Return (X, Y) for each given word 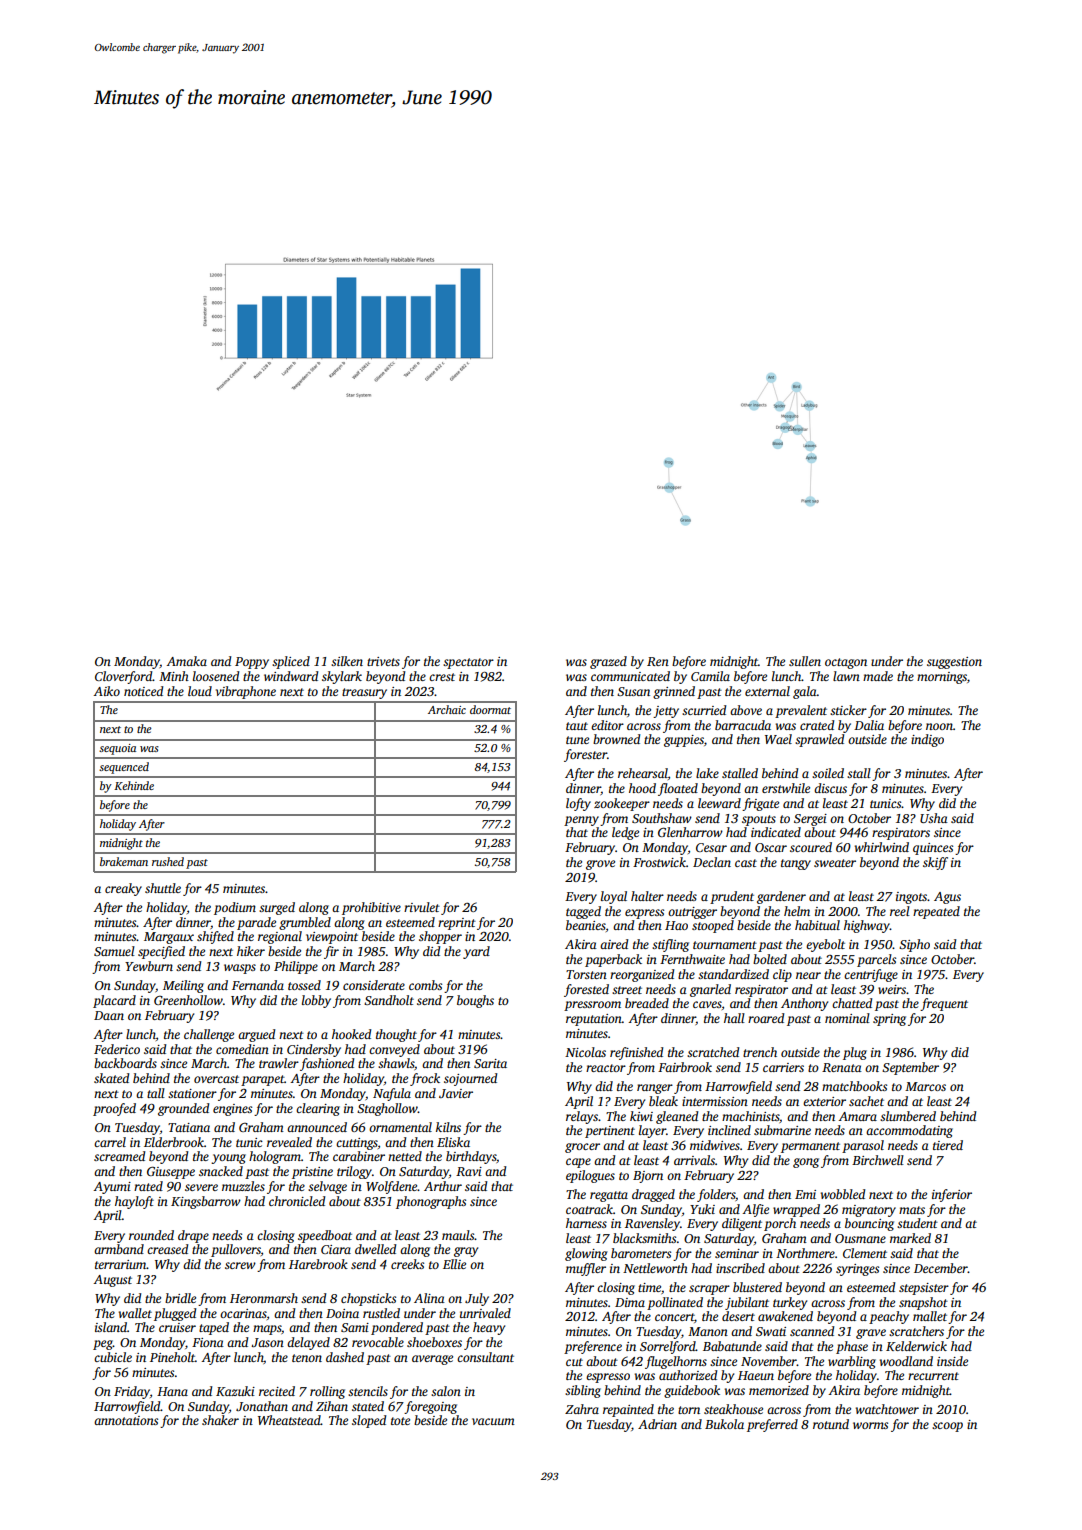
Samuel (114, 951)
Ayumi (112, 1188)
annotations (126, 1420)
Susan (633, 691)
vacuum (493, 1421)
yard (476, 952)
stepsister (924, 1289)
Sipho (914, 945)
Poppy (252, 663)
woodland (906, 1361)
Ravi (469, 1171)
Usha (934, 818)
